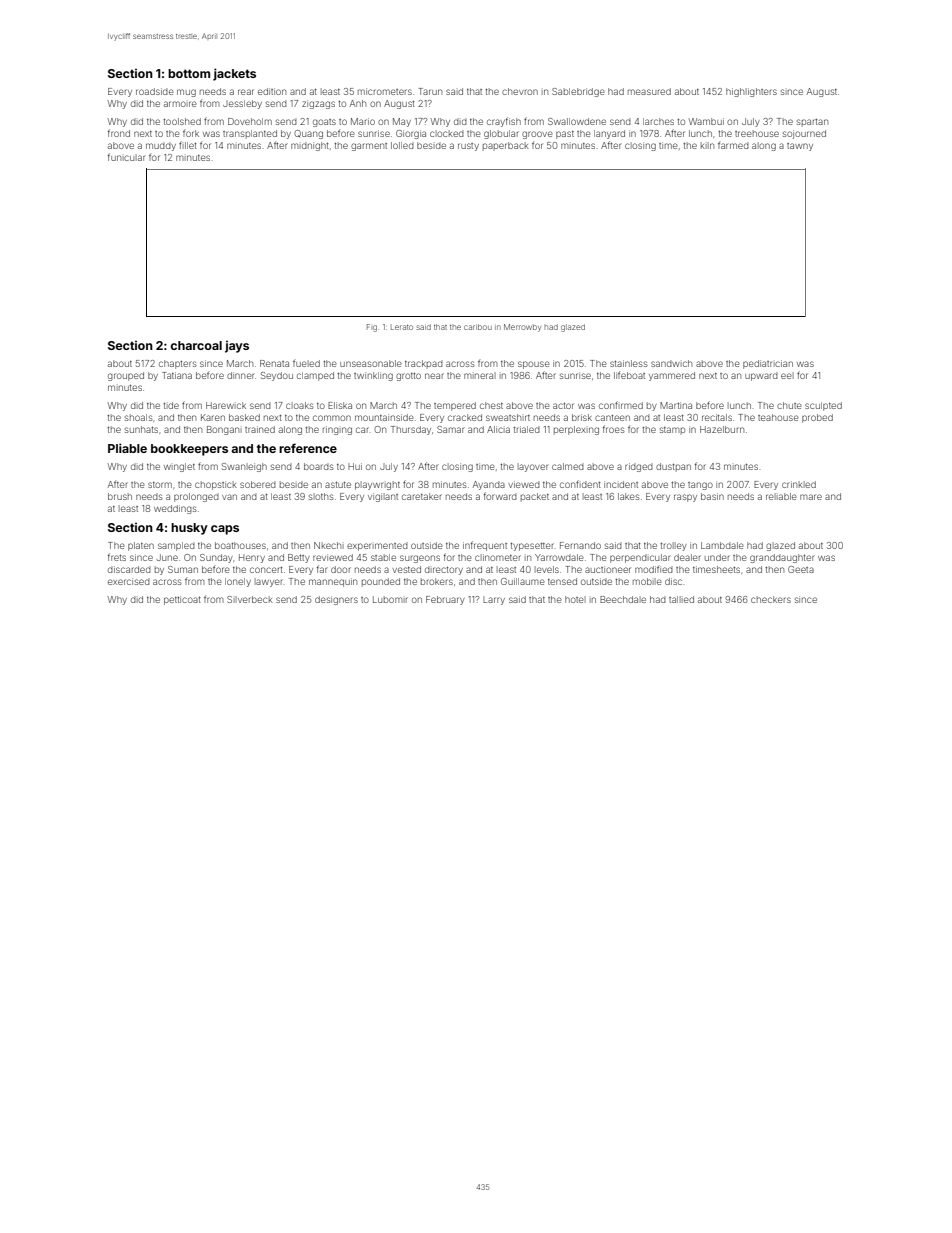  Describe the element at coordinates (402, 327) in the screenshot. I see `Lerato` at that location.
